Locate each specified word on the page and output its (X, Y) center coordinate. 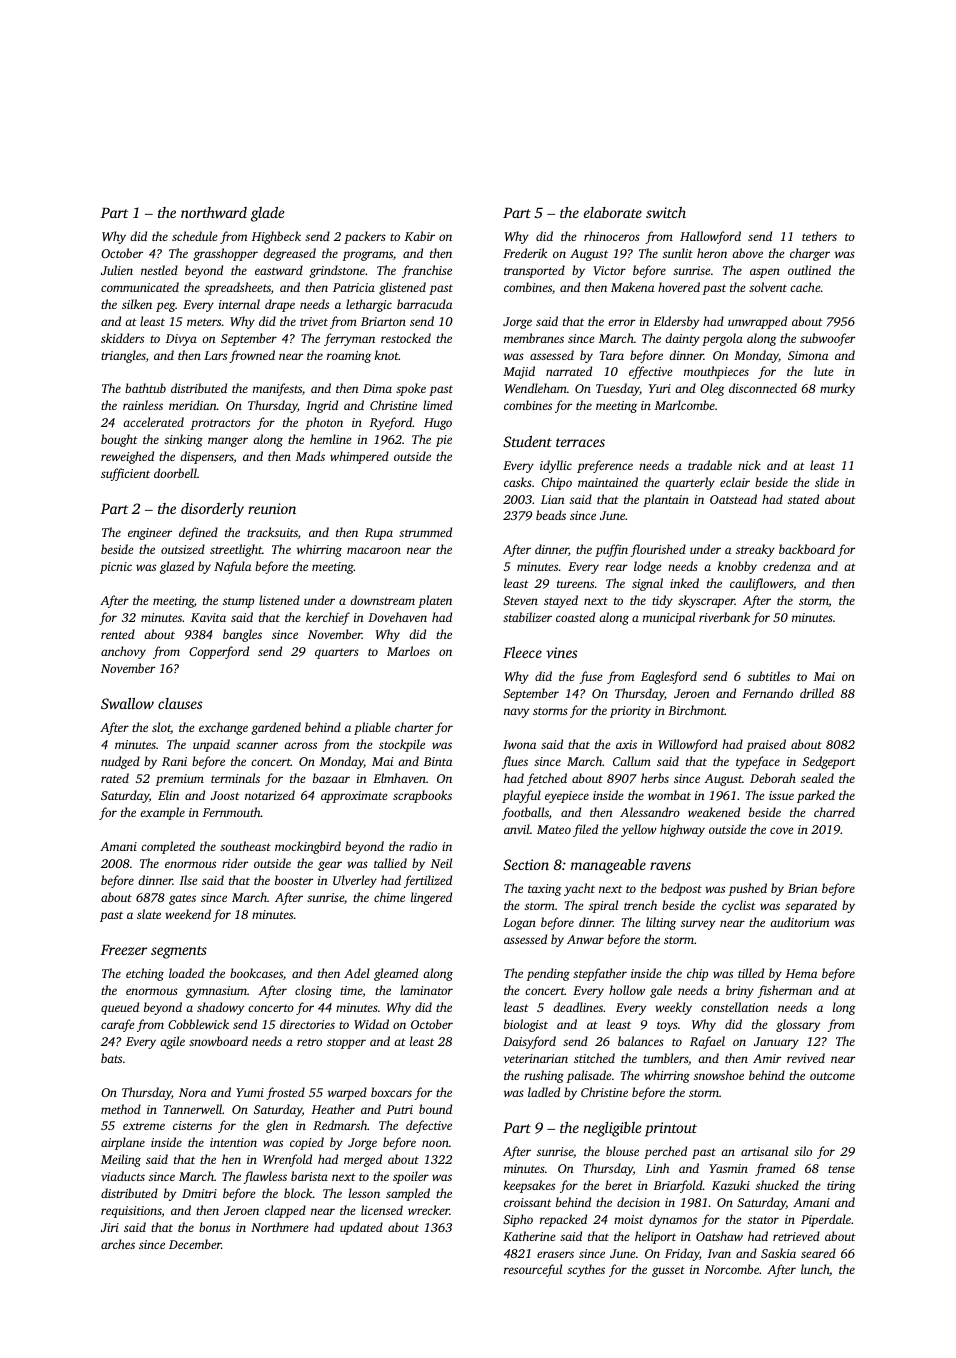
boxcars (391, 1092)
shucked (777, 1185)
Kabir (419, 236)
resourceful (533, 1270)
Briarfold (678, 1186)
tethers (819, 236)
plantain (666, 500)
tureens (575, 584)
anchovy (123, 652)
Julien (117, 270)
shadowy (220, 1008)
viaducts (123, 1176)
